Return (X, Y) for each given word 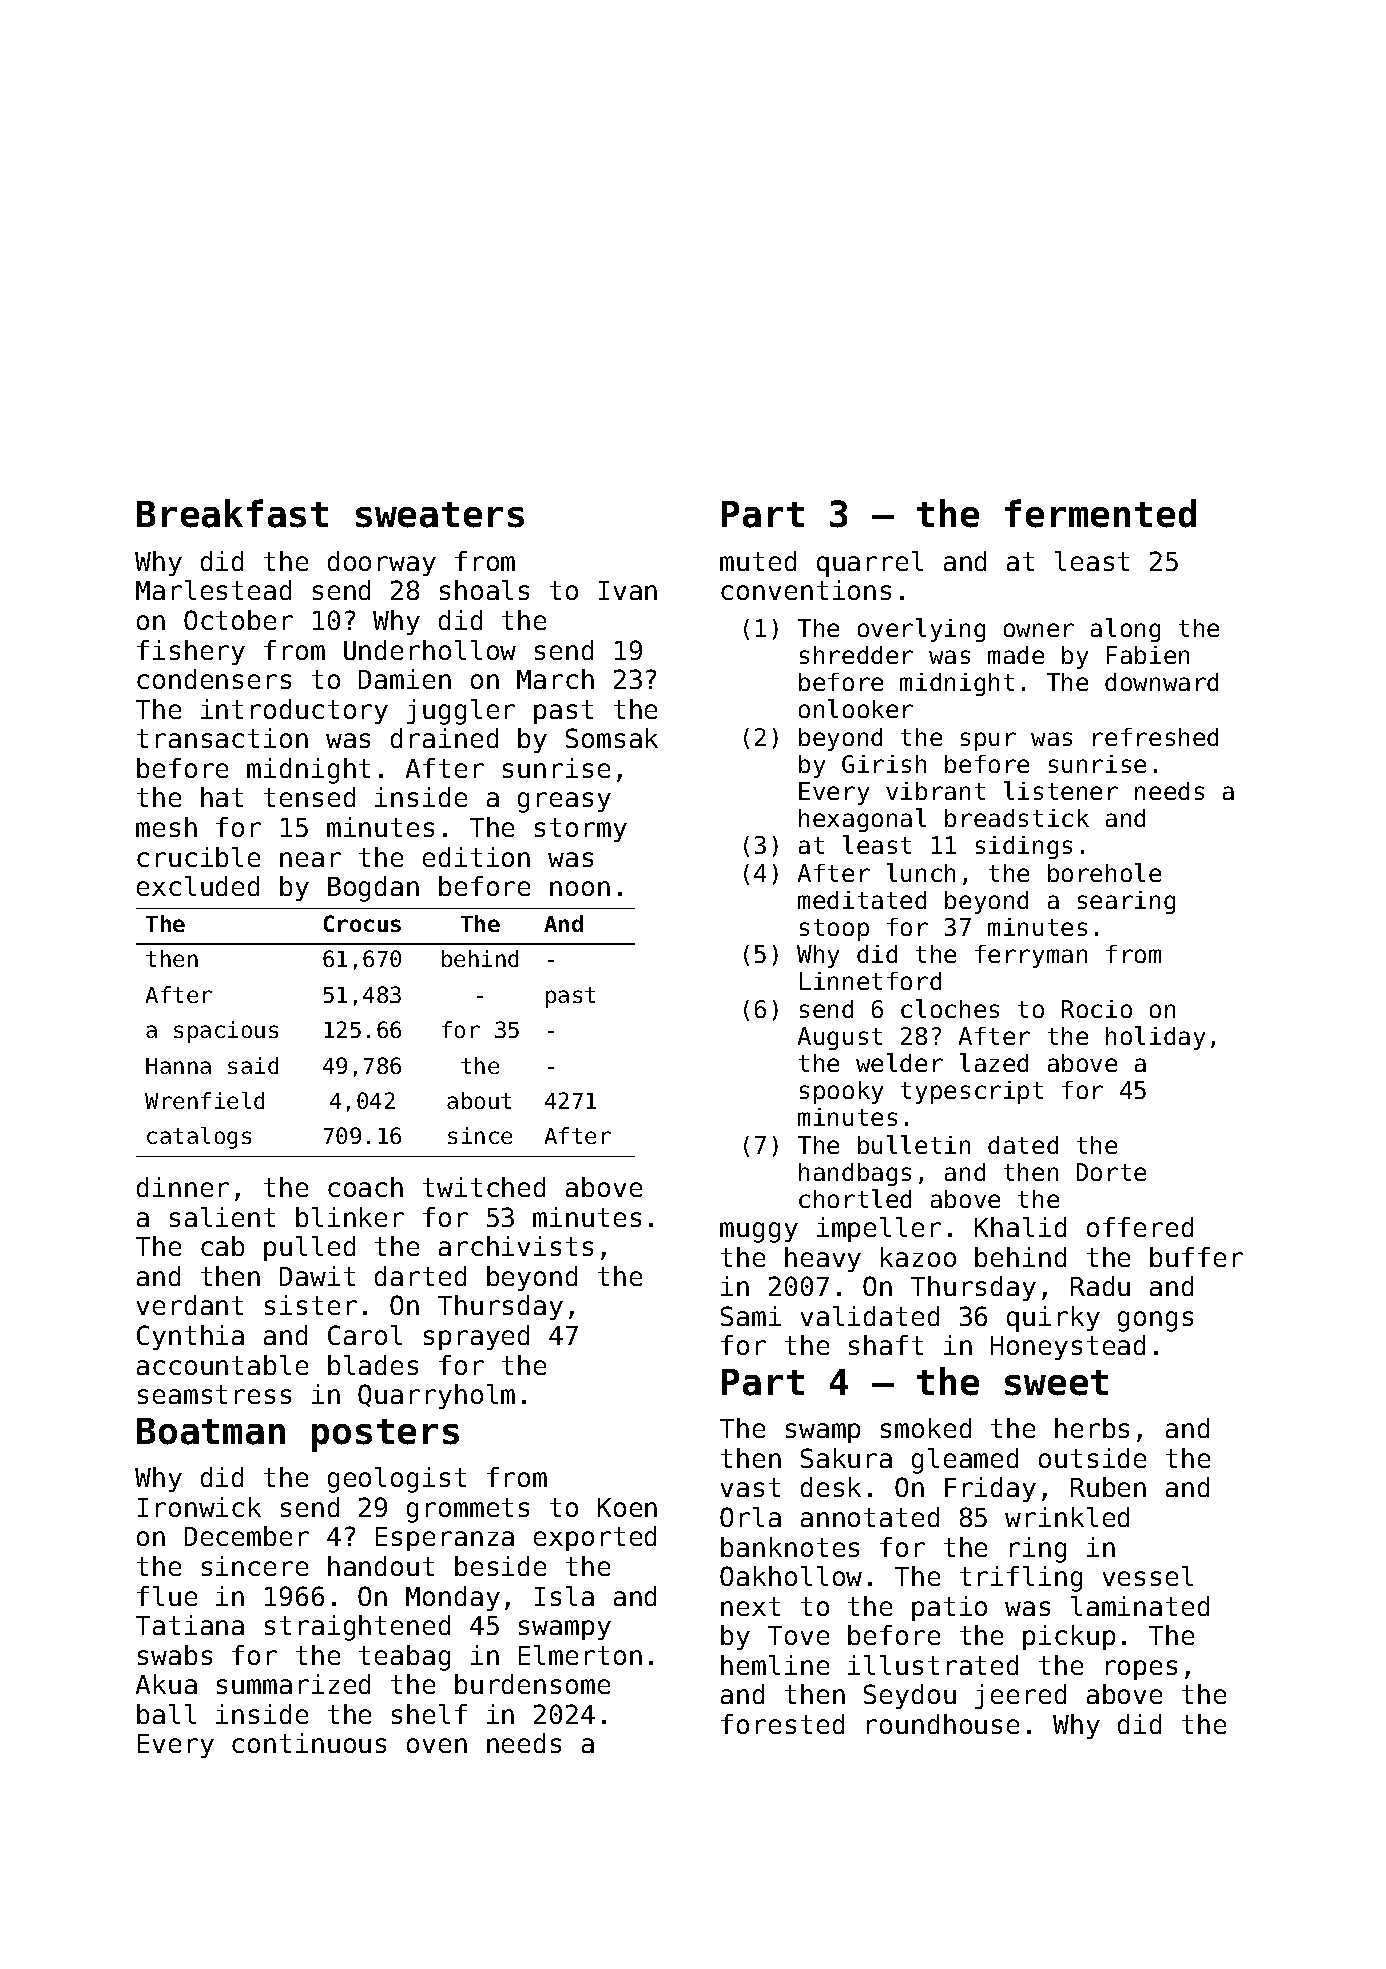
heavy (823, 1259)
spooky (841, 1092)
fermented (1100, 513)
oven (437, 1745)
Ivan (628, 590)
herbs (1092, 1428)
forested (782, 1724)
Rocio (1097, 1009)
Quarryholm (436, 1396)
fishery (191, 652)
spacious (226, 1032)
